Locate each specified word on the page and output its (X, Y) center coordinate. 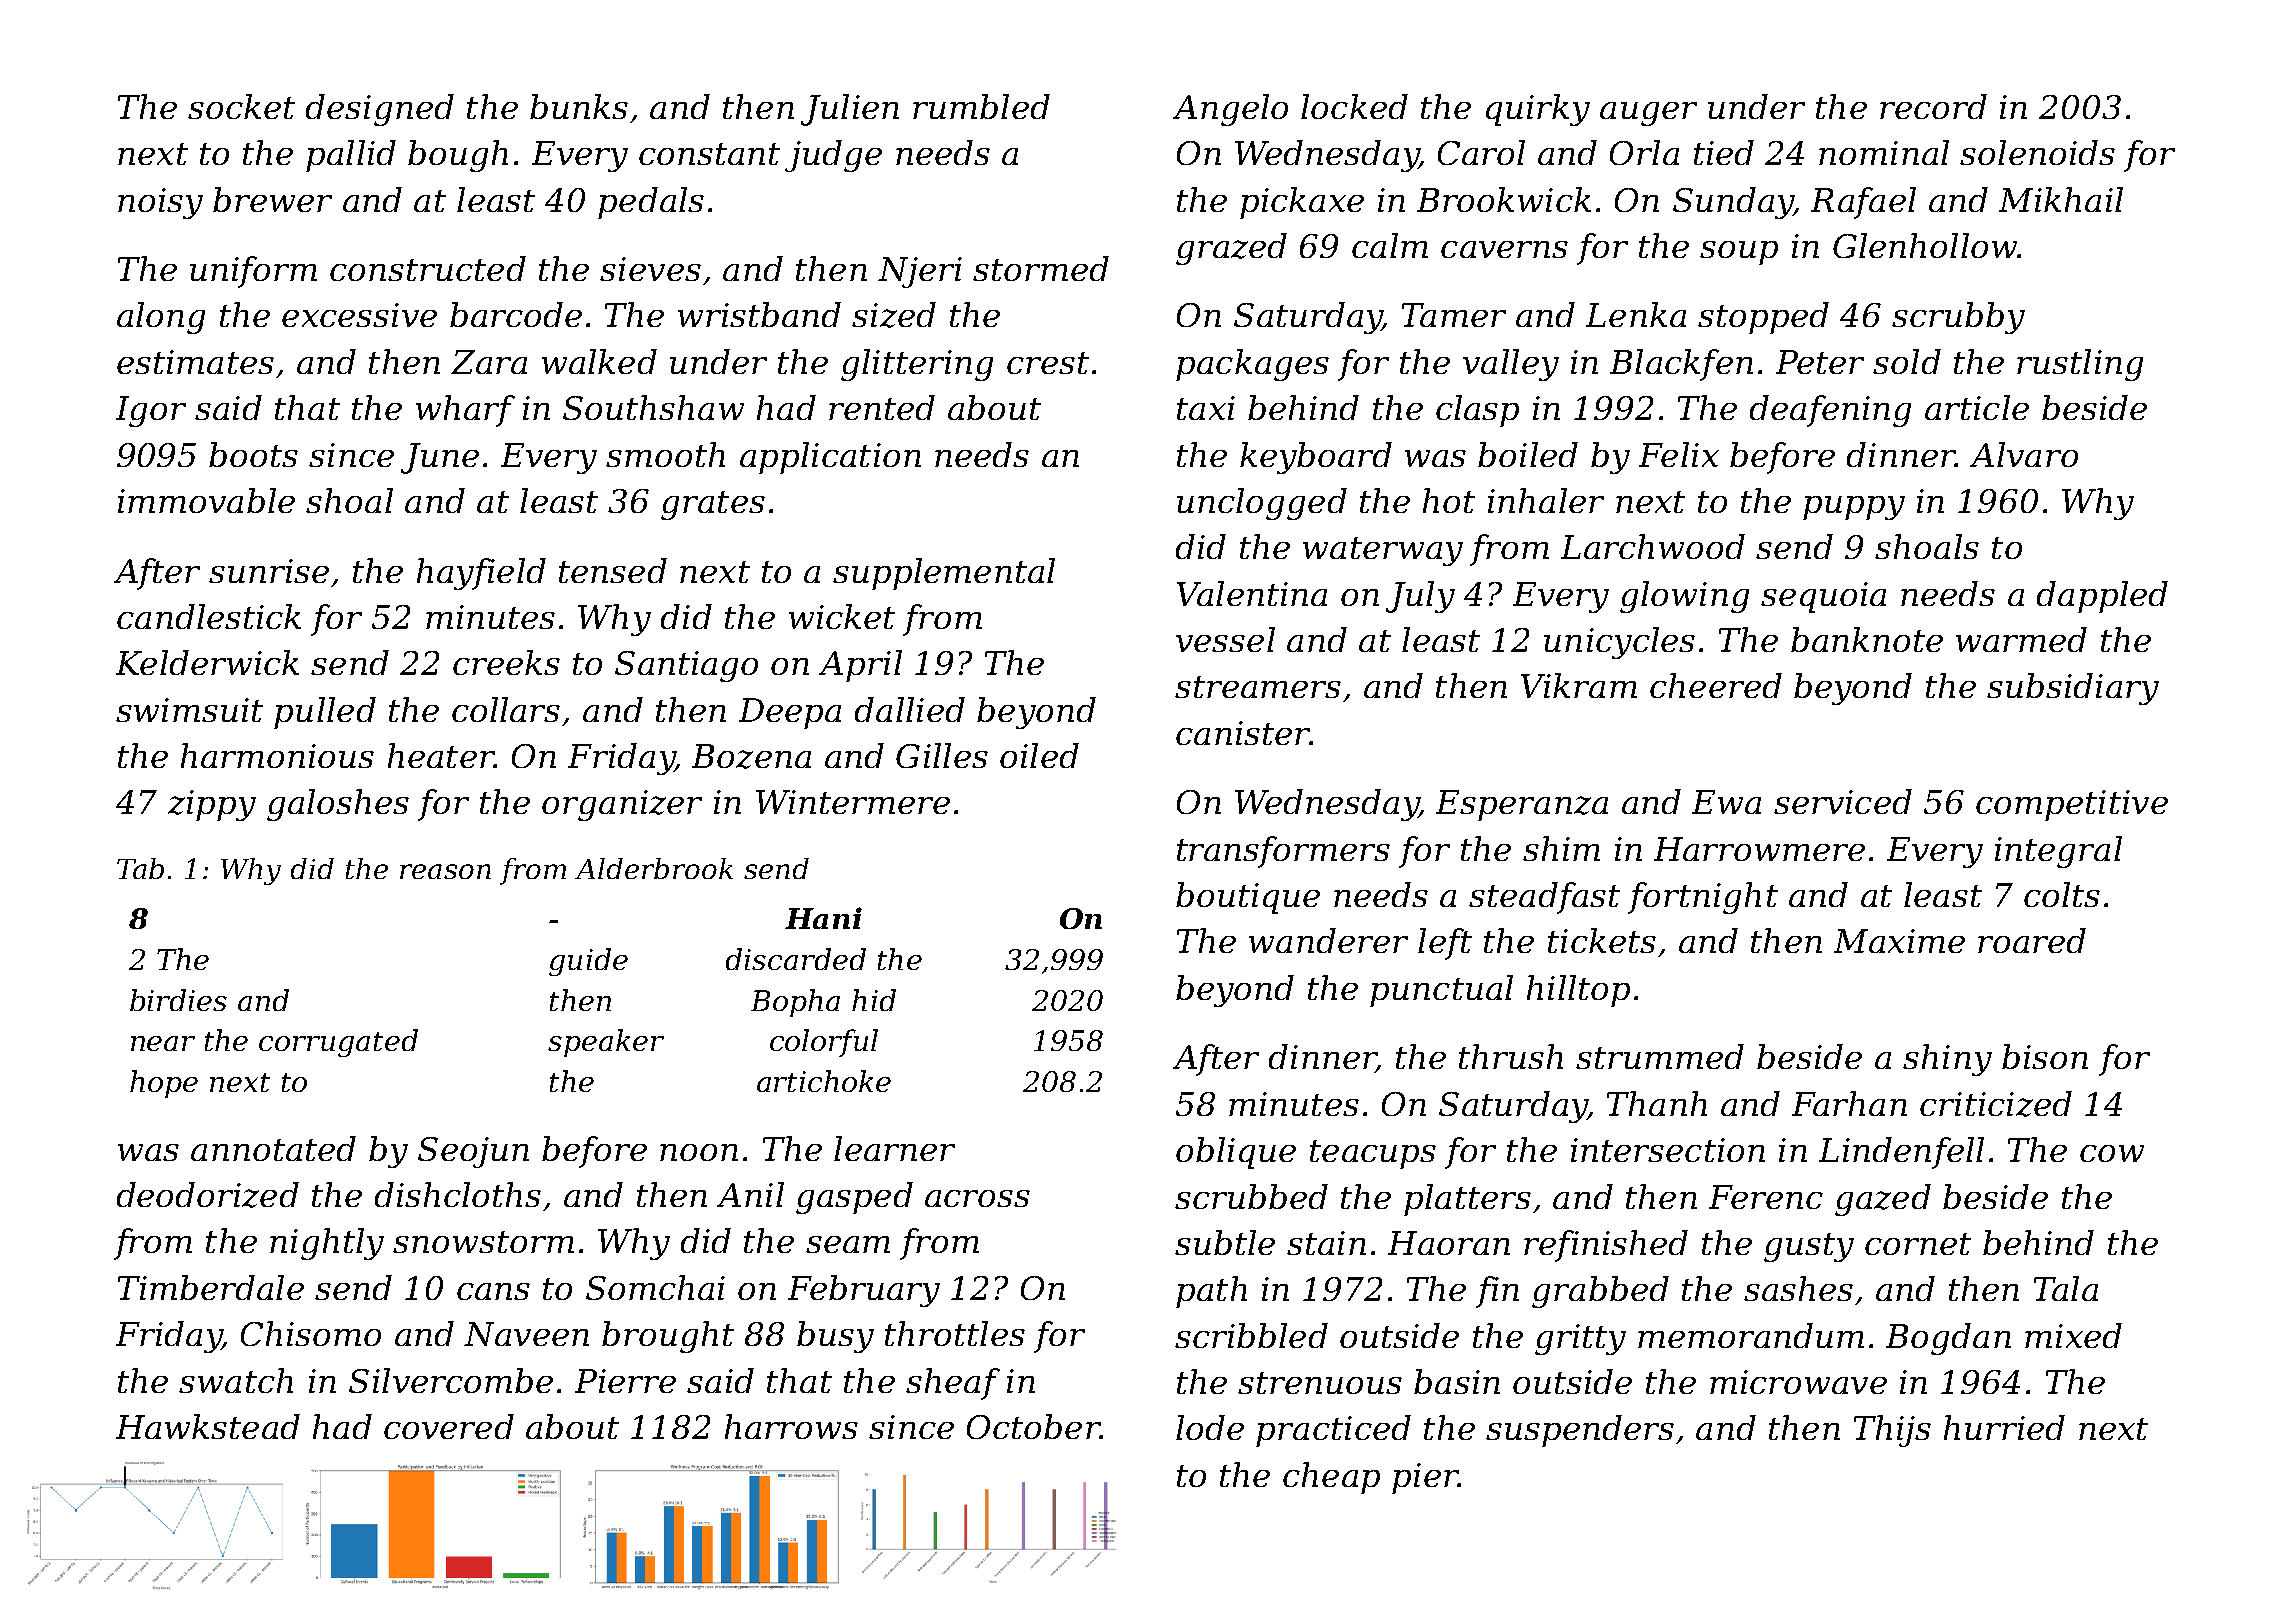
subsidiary (2073, 689)
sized (894, 315)
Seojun (473, 1152)
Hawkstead (208, 1426)
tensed (613, 570)
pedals (651, 203)
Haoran (1449, 1243)
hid (874, 1000)
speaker (606, 1043)
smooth (665, 454)
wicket (842, 616)
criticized (1996, 1104)
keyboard (1316, 458)
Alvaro (2024, 454)
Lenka (1636, 314)
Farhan (1849, 1103)
